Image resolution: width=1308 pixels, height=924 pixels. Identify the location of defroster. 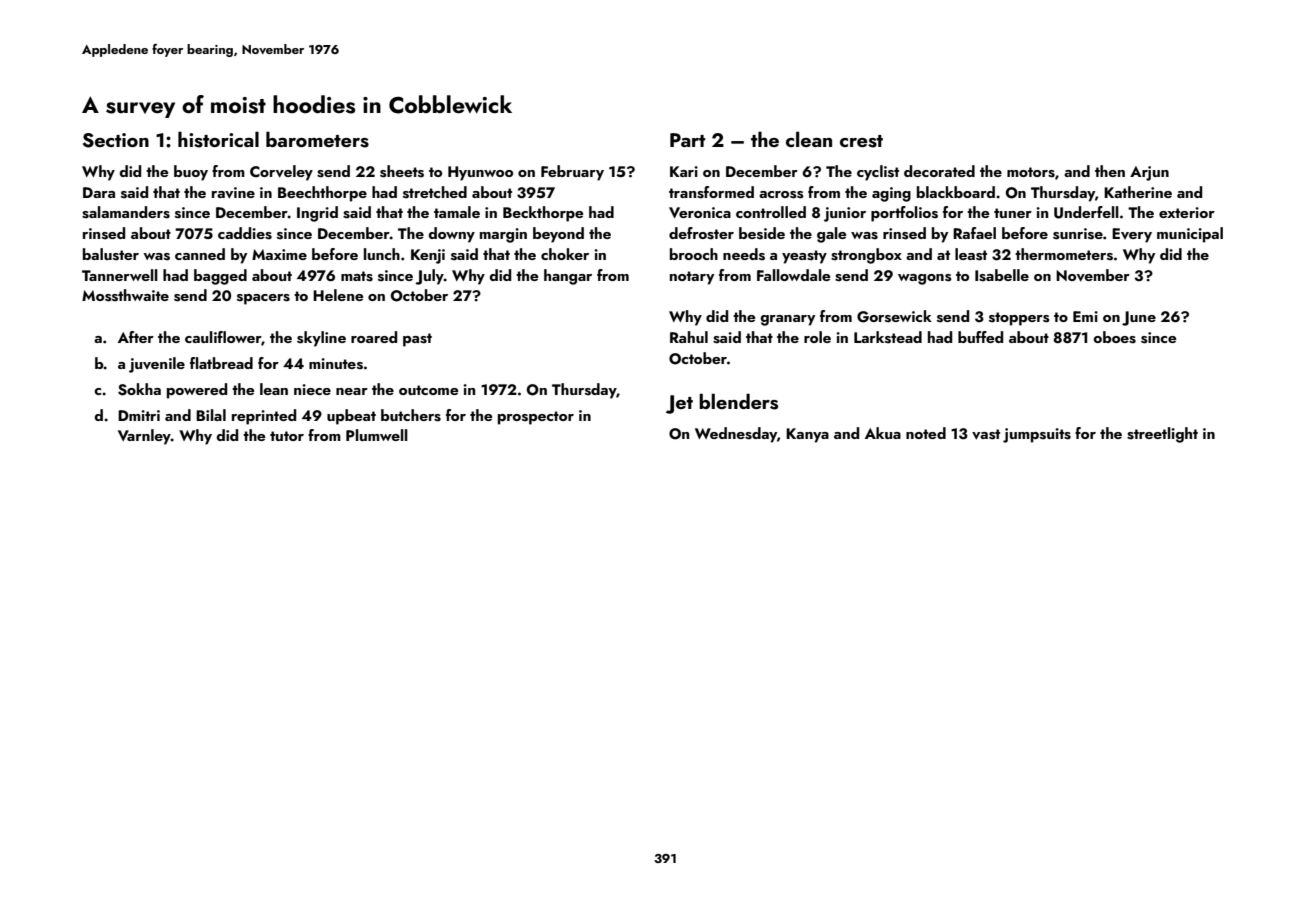
(701, 233).
